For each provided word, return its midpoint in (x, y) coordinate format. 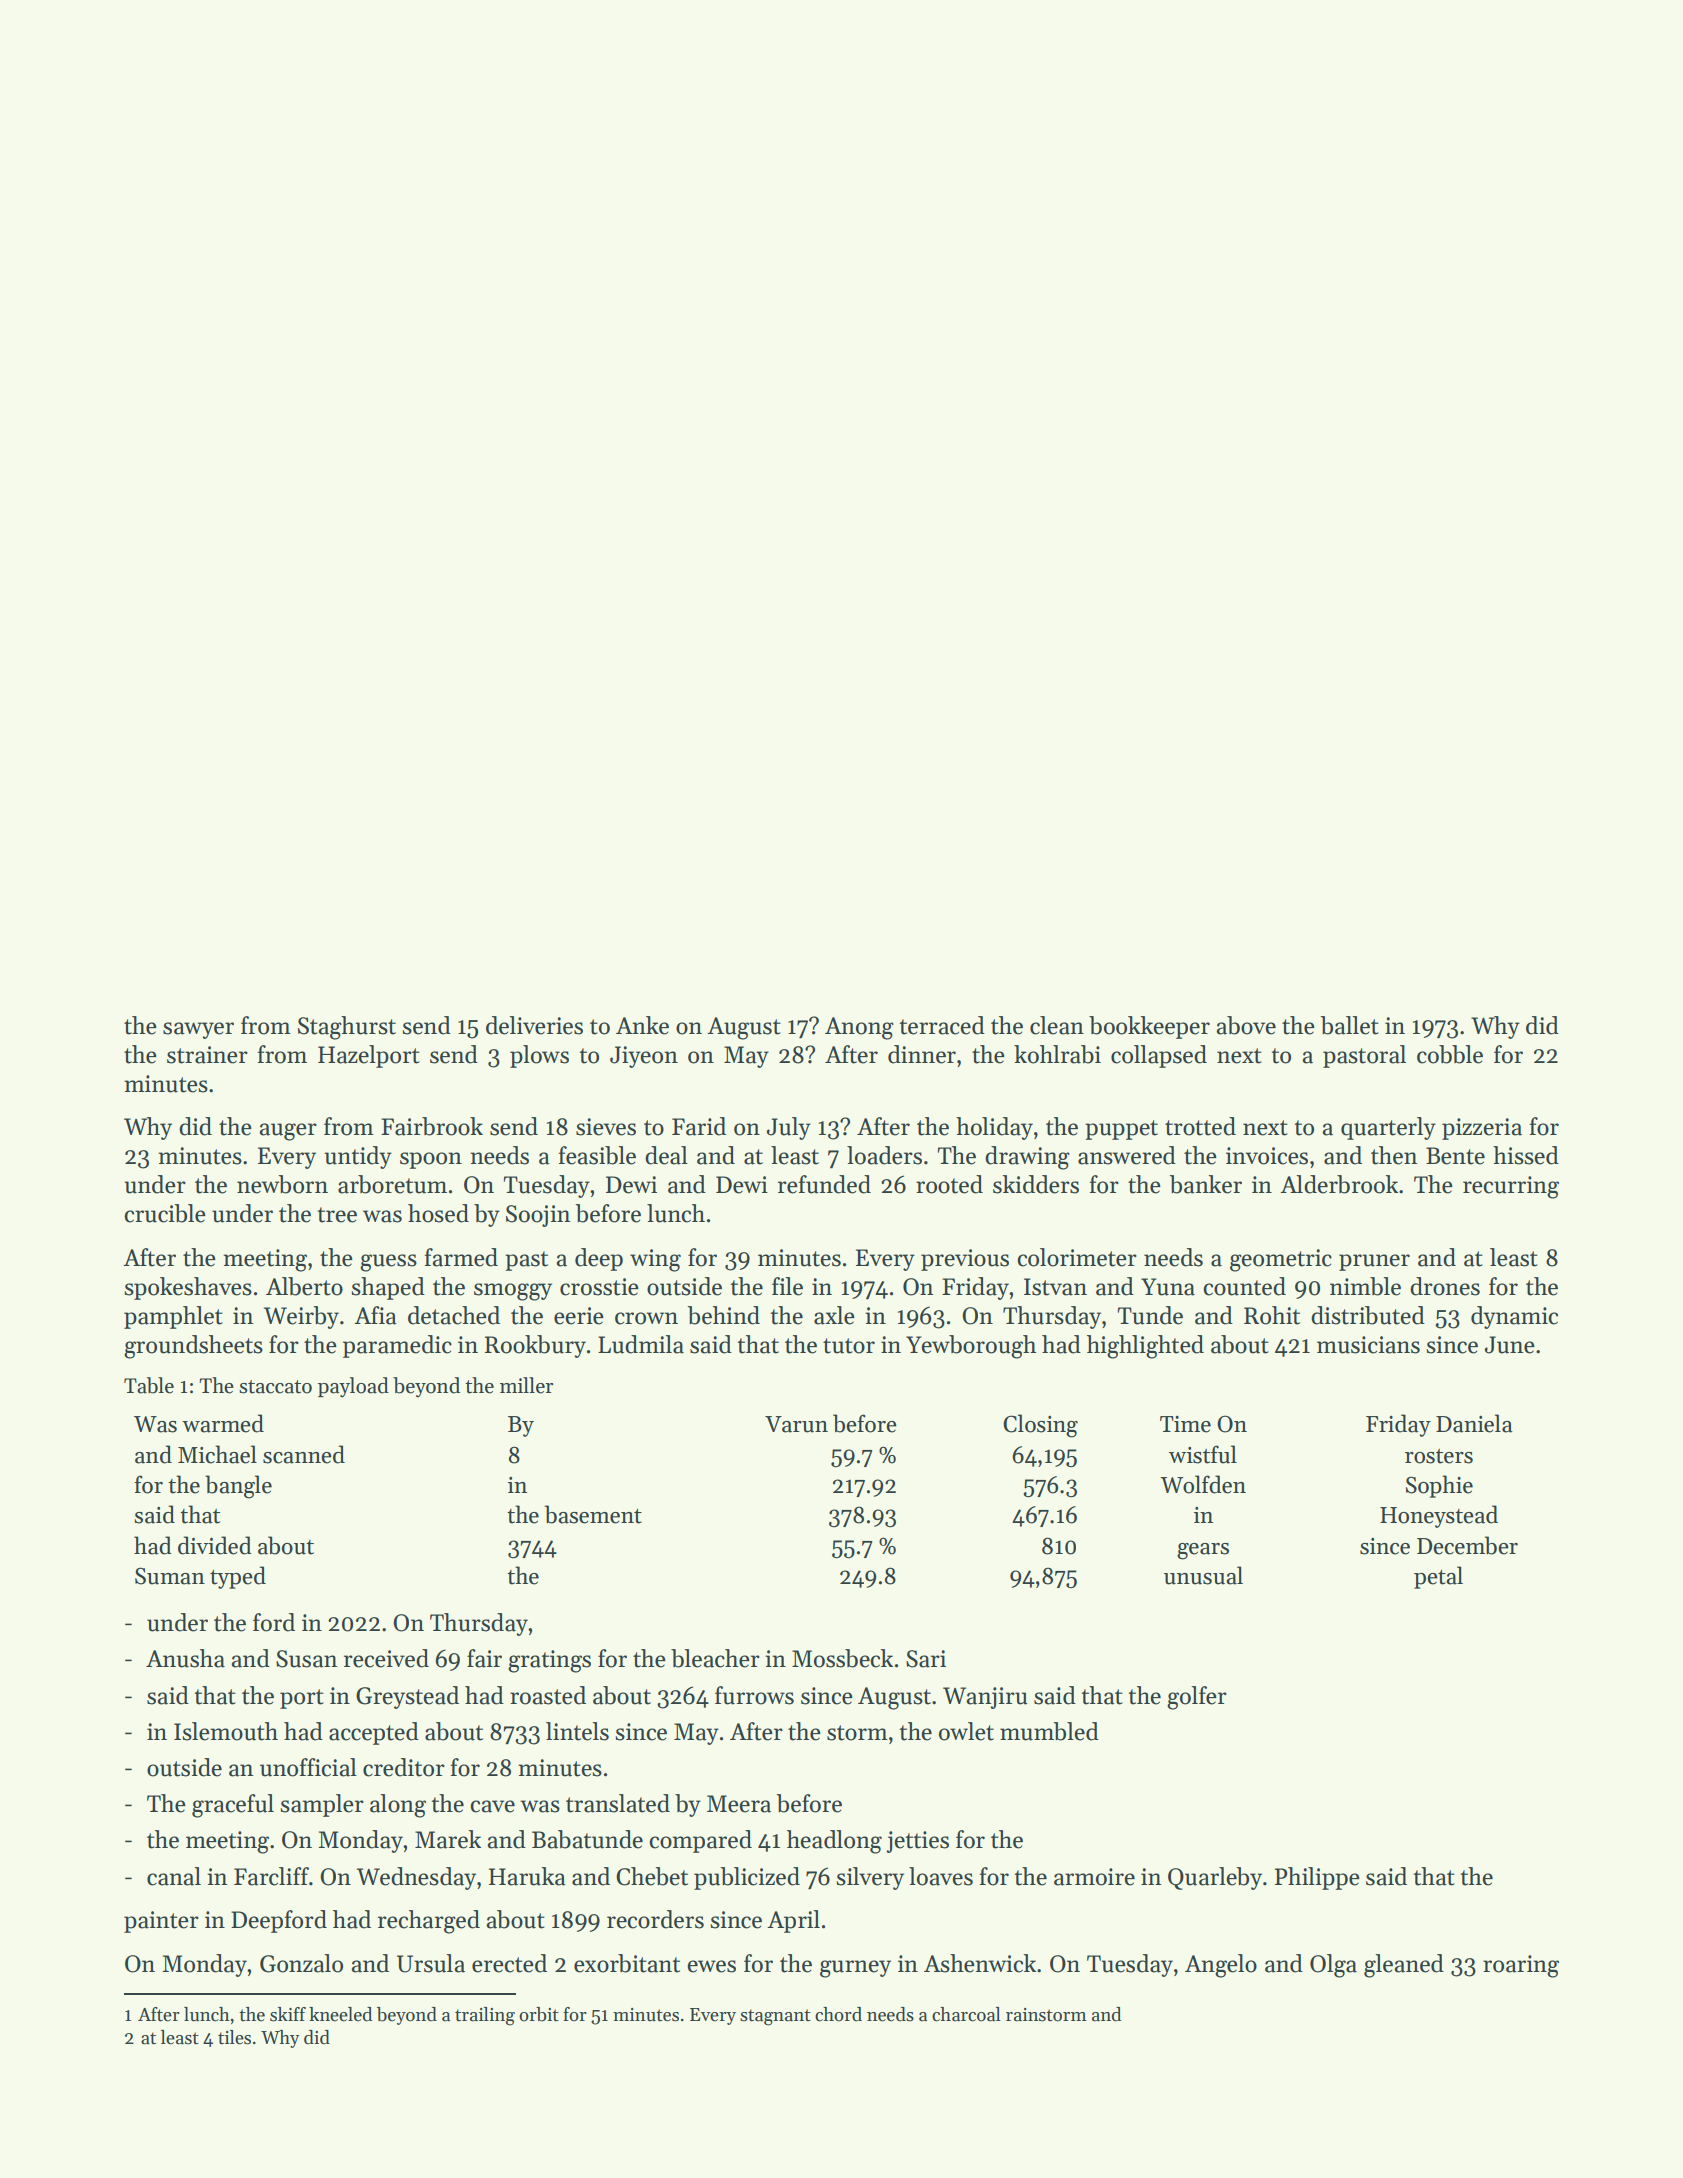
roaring (1521, 1966)
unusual (1203, 1575)
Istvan (1055, 1287)
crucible (165, 1213)
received (386, 1658)
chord (838, 2014)
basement (593, 1514)
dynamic (1514, 1317)
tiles (234, 2037)
